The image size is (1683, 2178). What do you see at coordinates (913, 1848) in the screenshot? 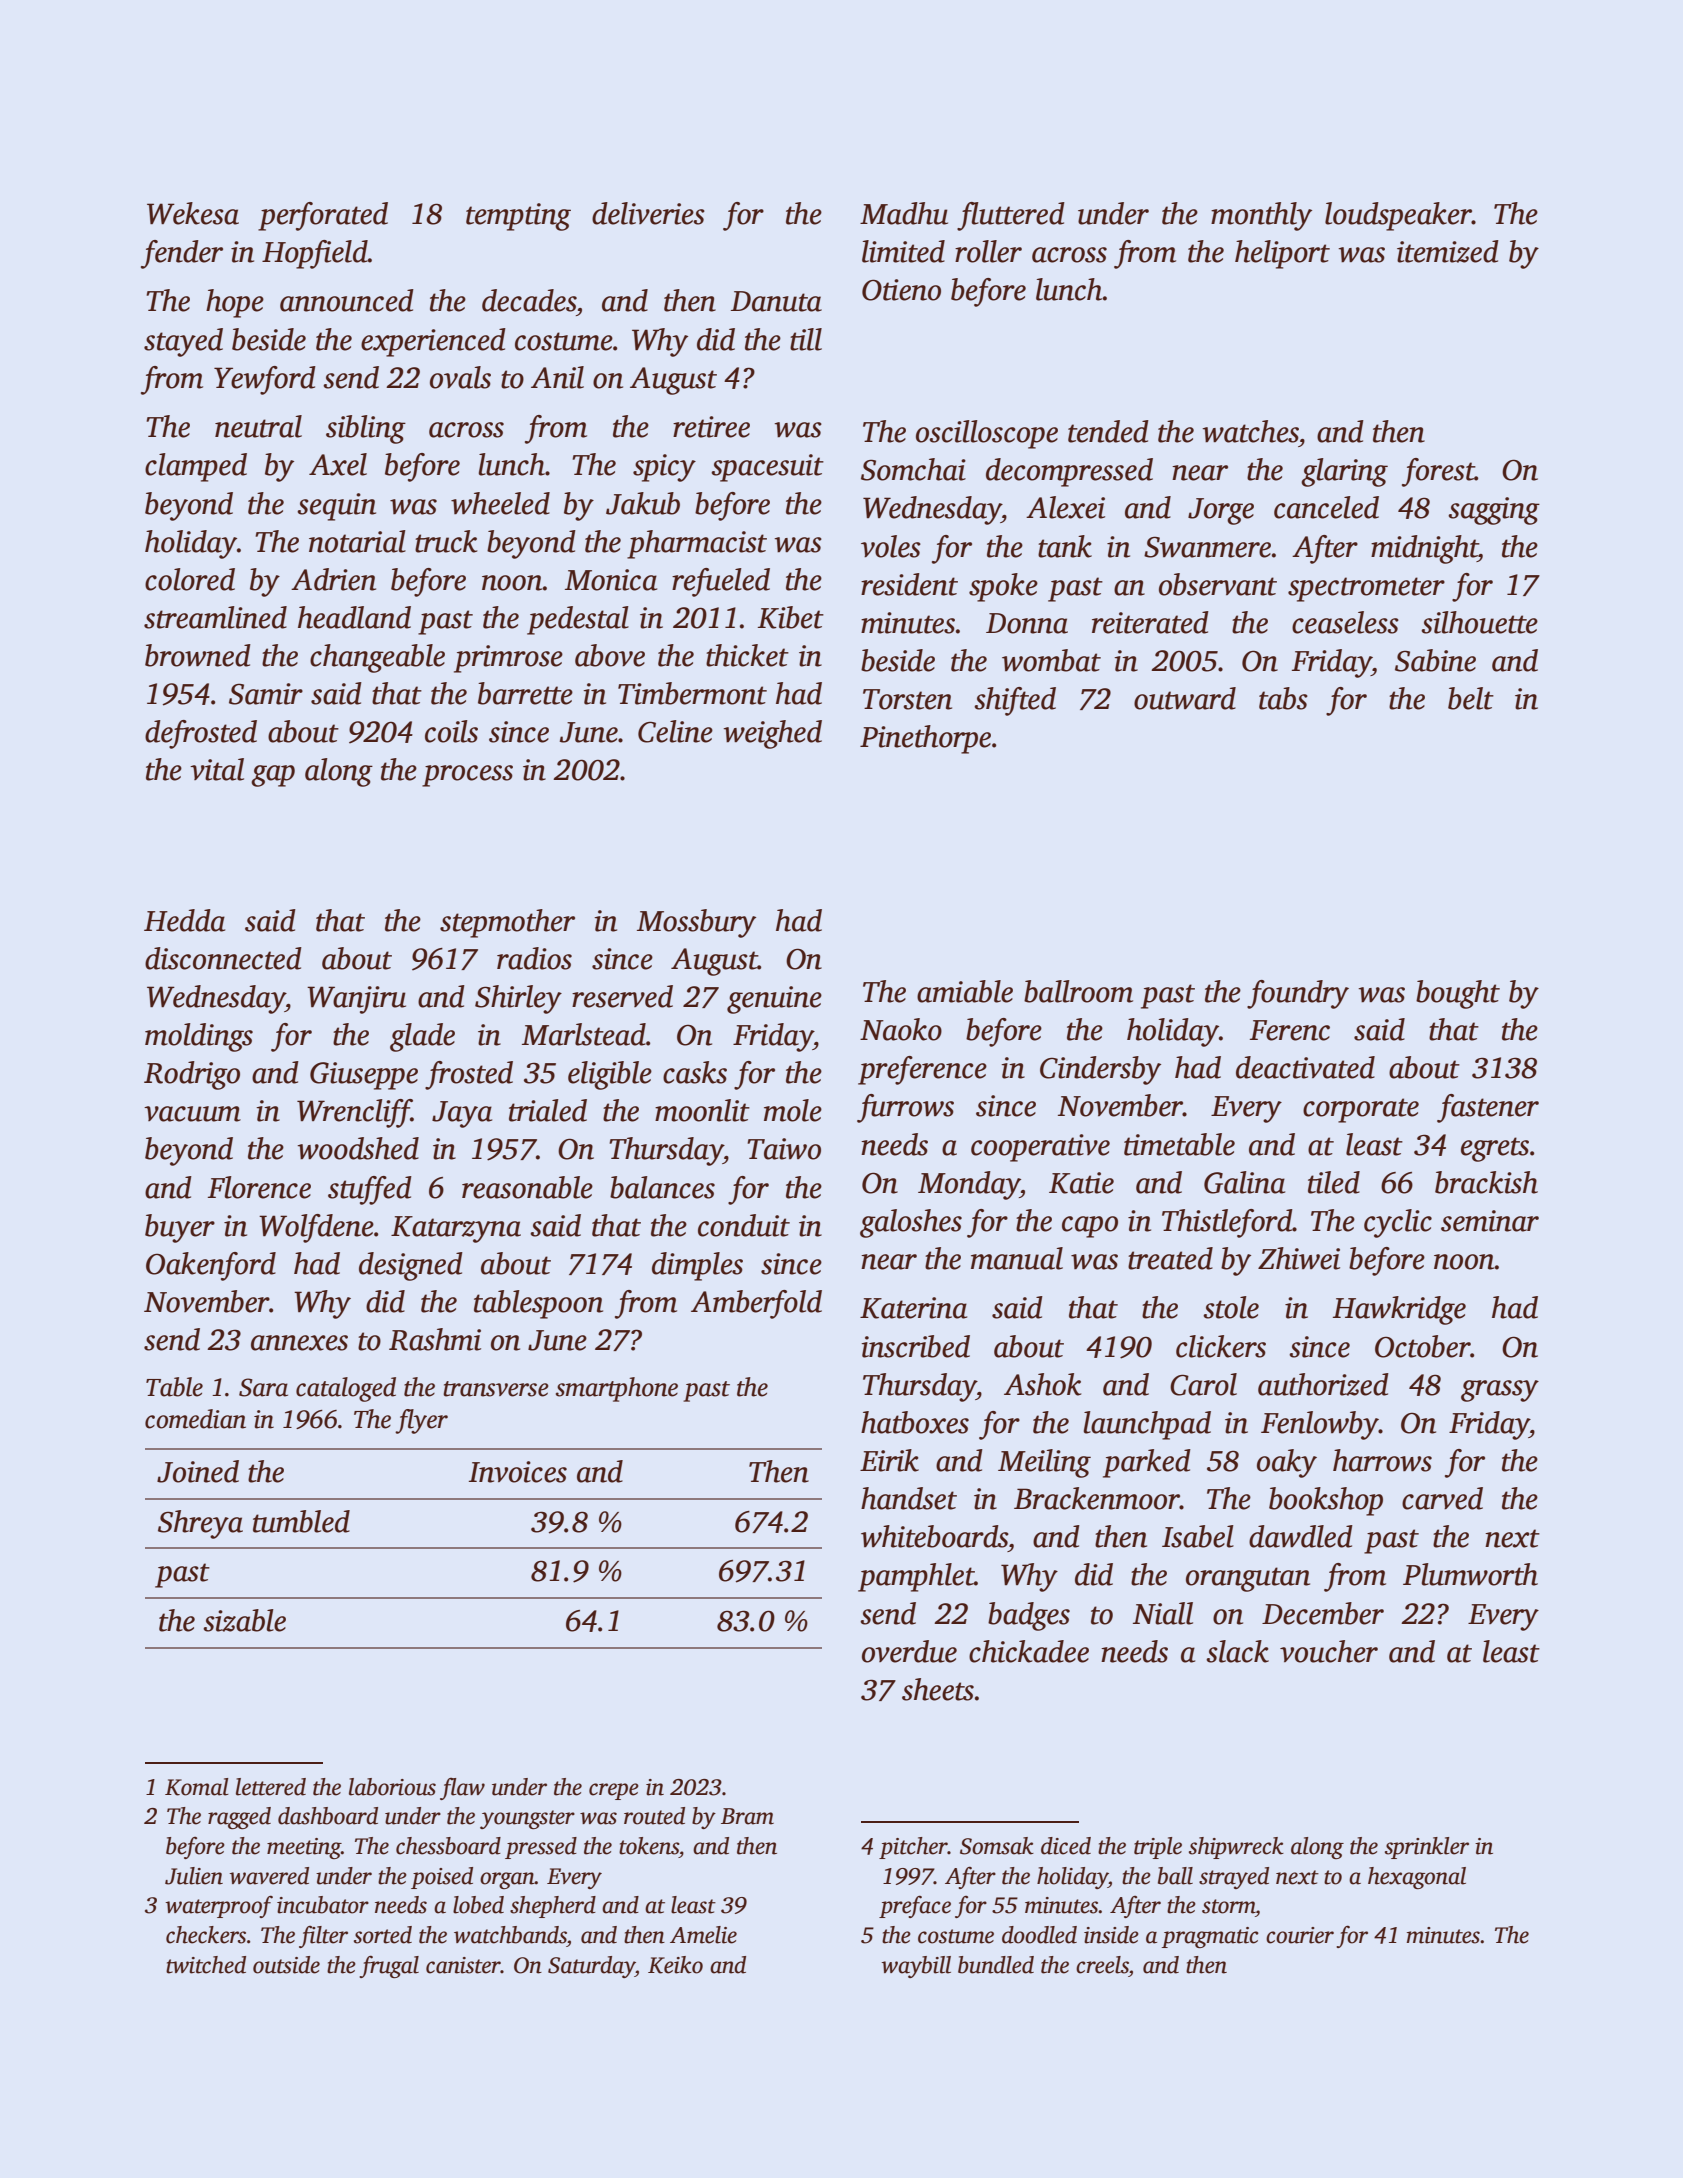
I see `pitcher` at bounding box center [913, 1848].
